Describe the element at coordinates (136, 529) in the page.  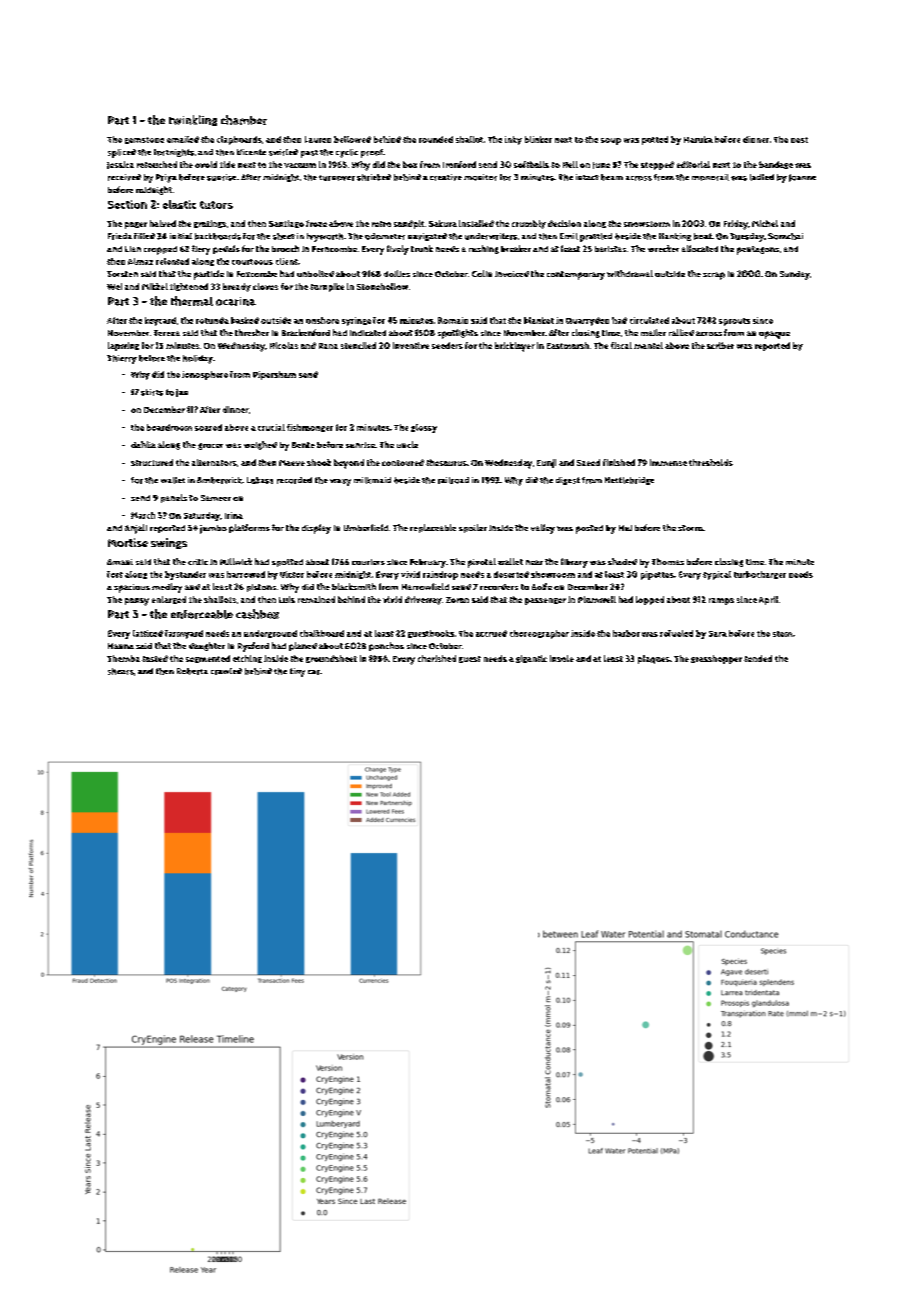
I see `Anjali` at that location.
